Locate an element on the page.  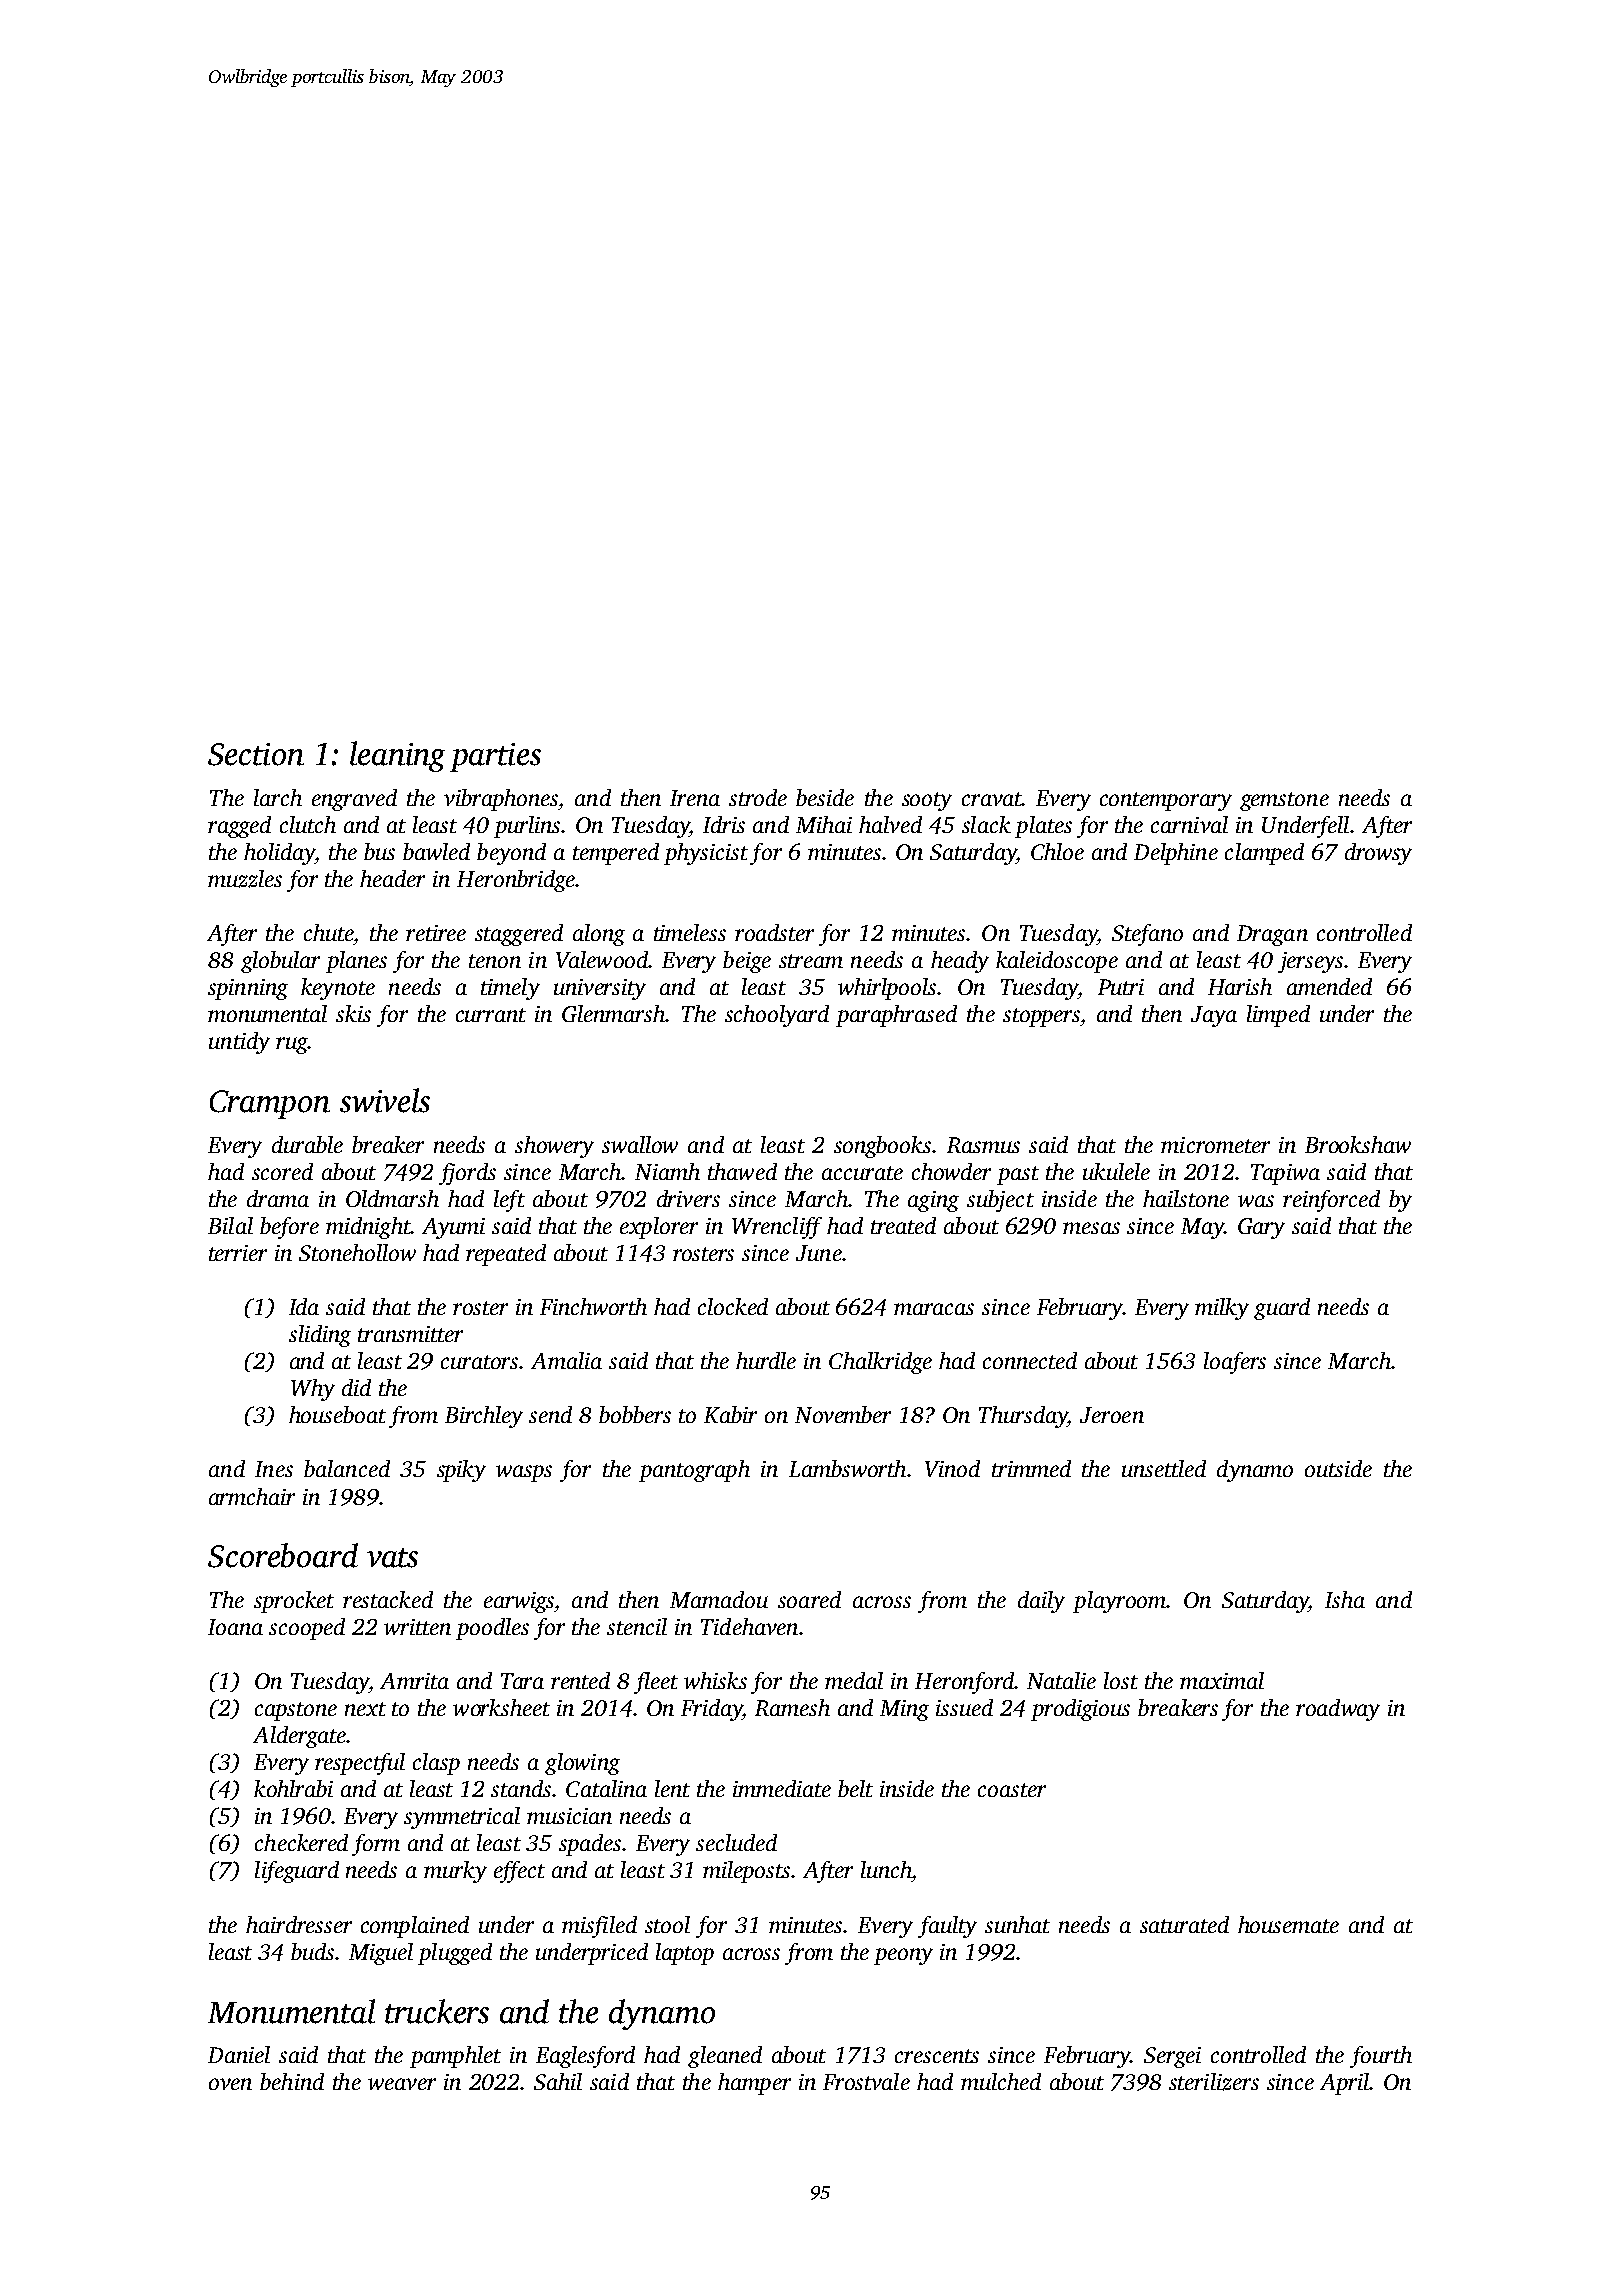
laptop is located at coordinates (685, 1954).
